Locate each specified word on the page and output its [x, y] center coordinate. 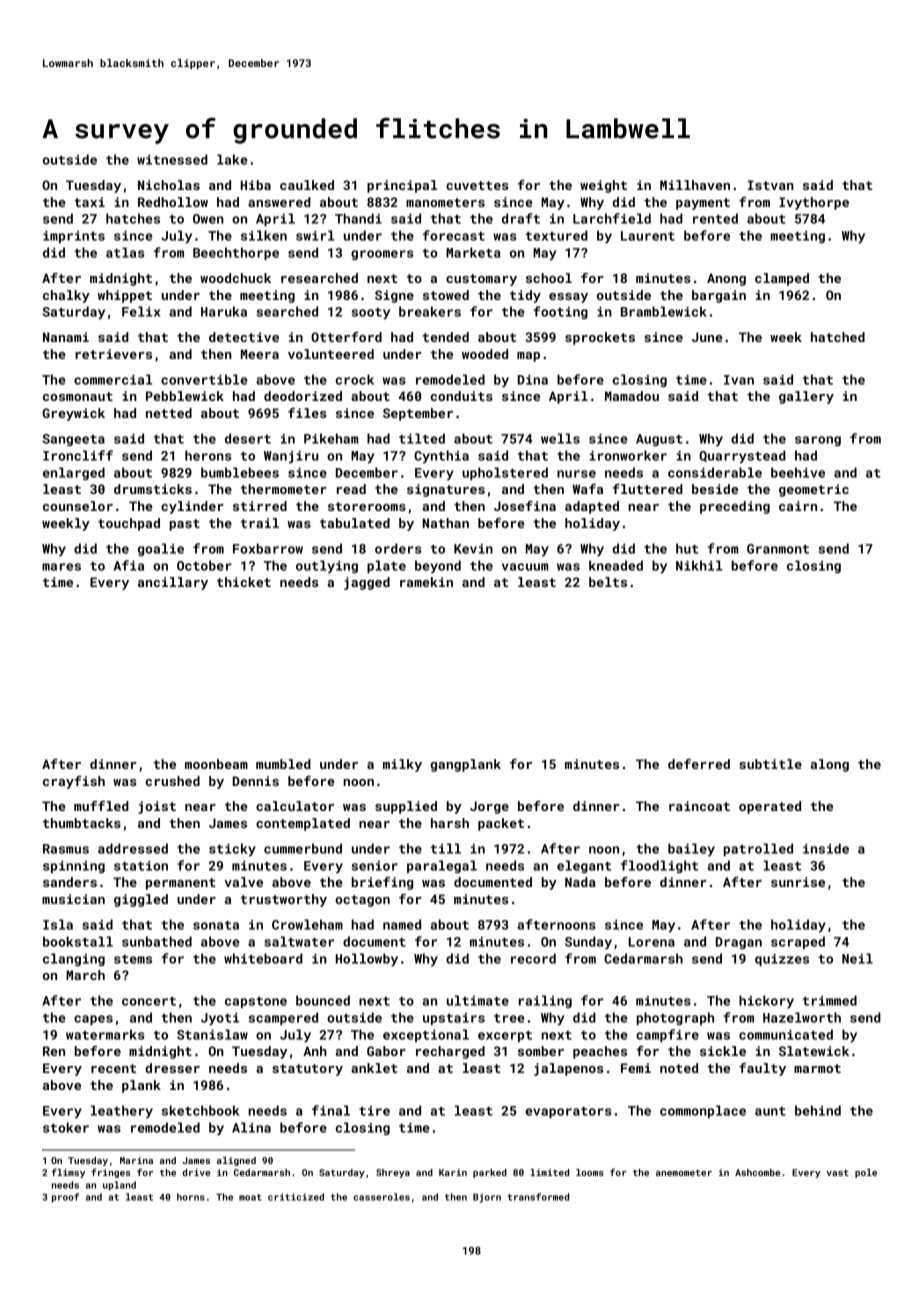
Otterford [346, 337]
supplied [406, 807]
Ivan [739, 380]
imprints [74, 237]
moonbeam [216, 764]
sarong [818, 441]
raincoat [699, 806]
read [351, 489]
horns [191, 1197]
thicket [244, 582]
